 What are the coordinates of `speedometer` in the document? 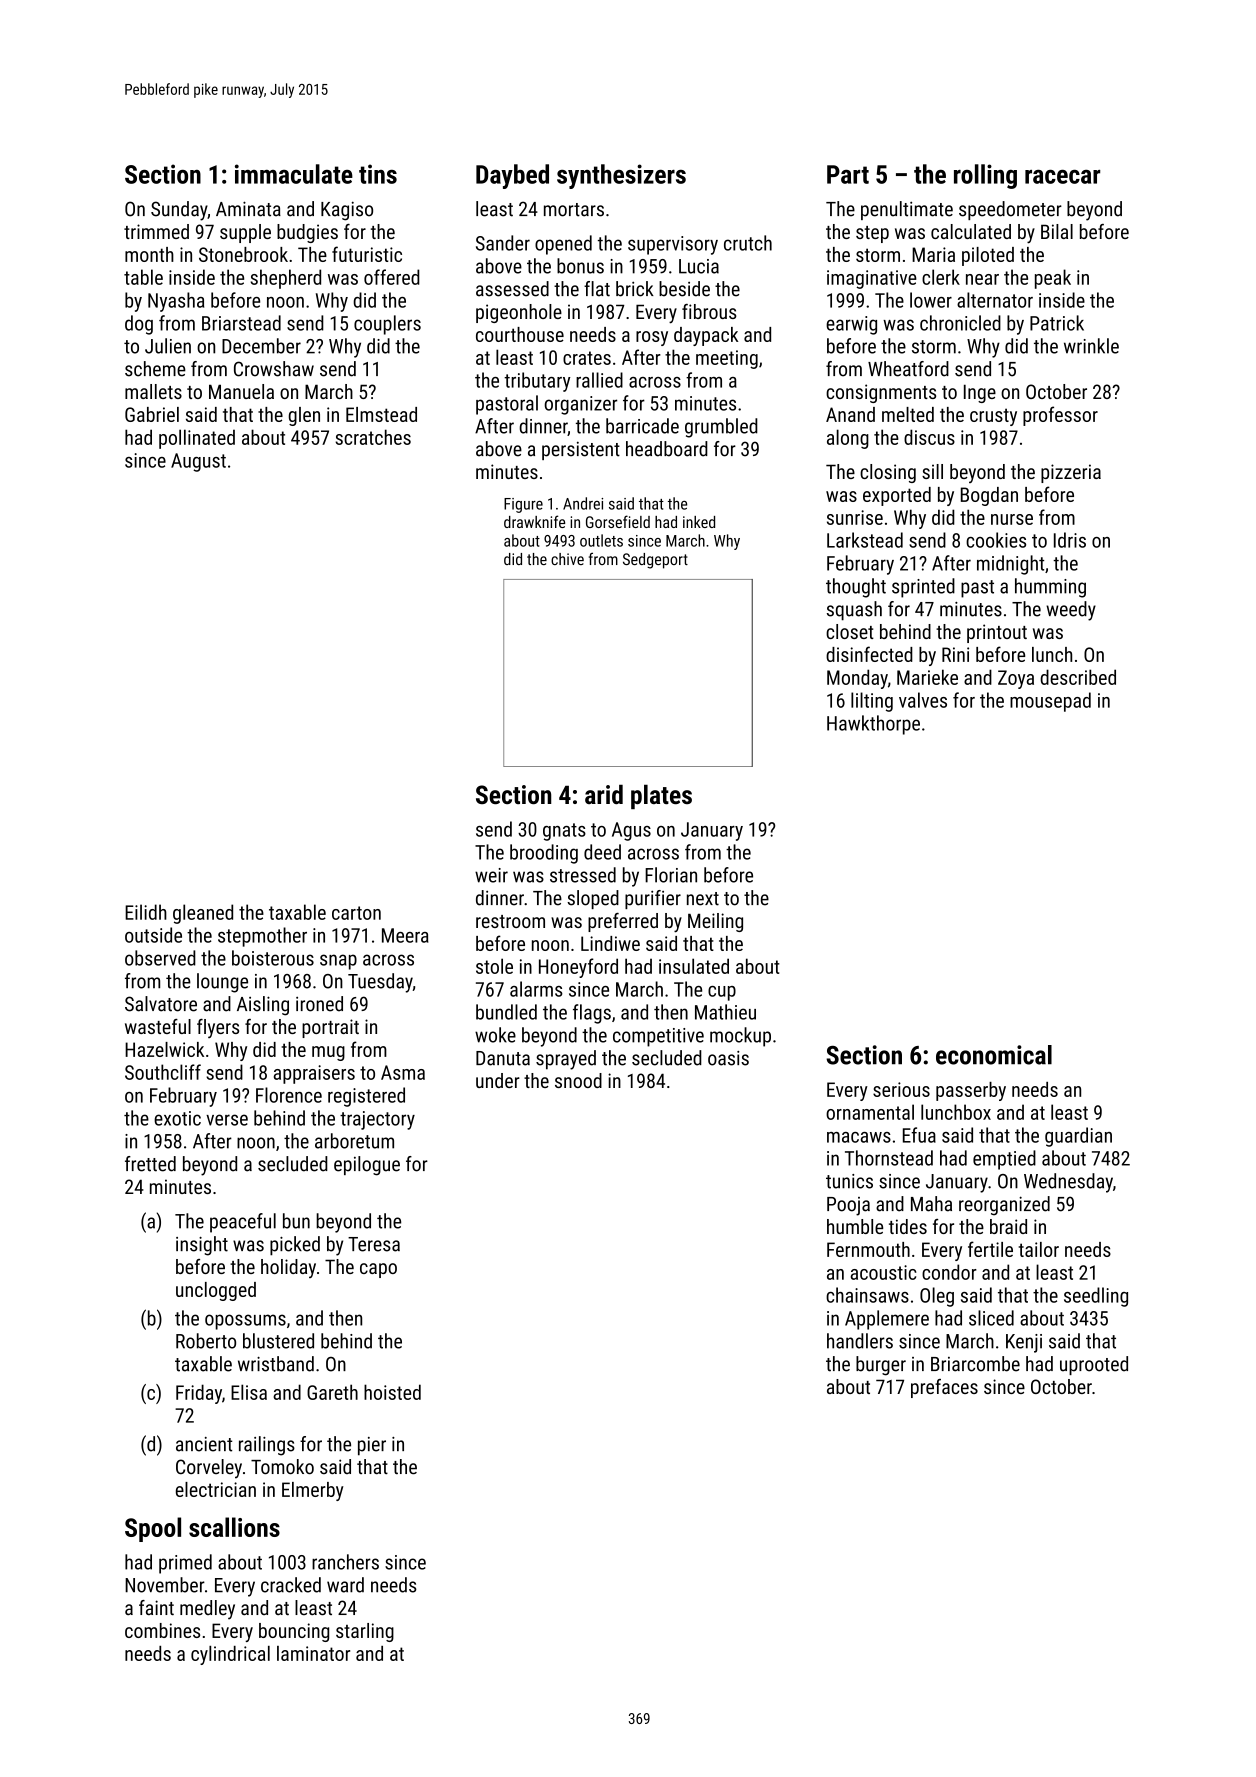 It's located at (1010, 210).
